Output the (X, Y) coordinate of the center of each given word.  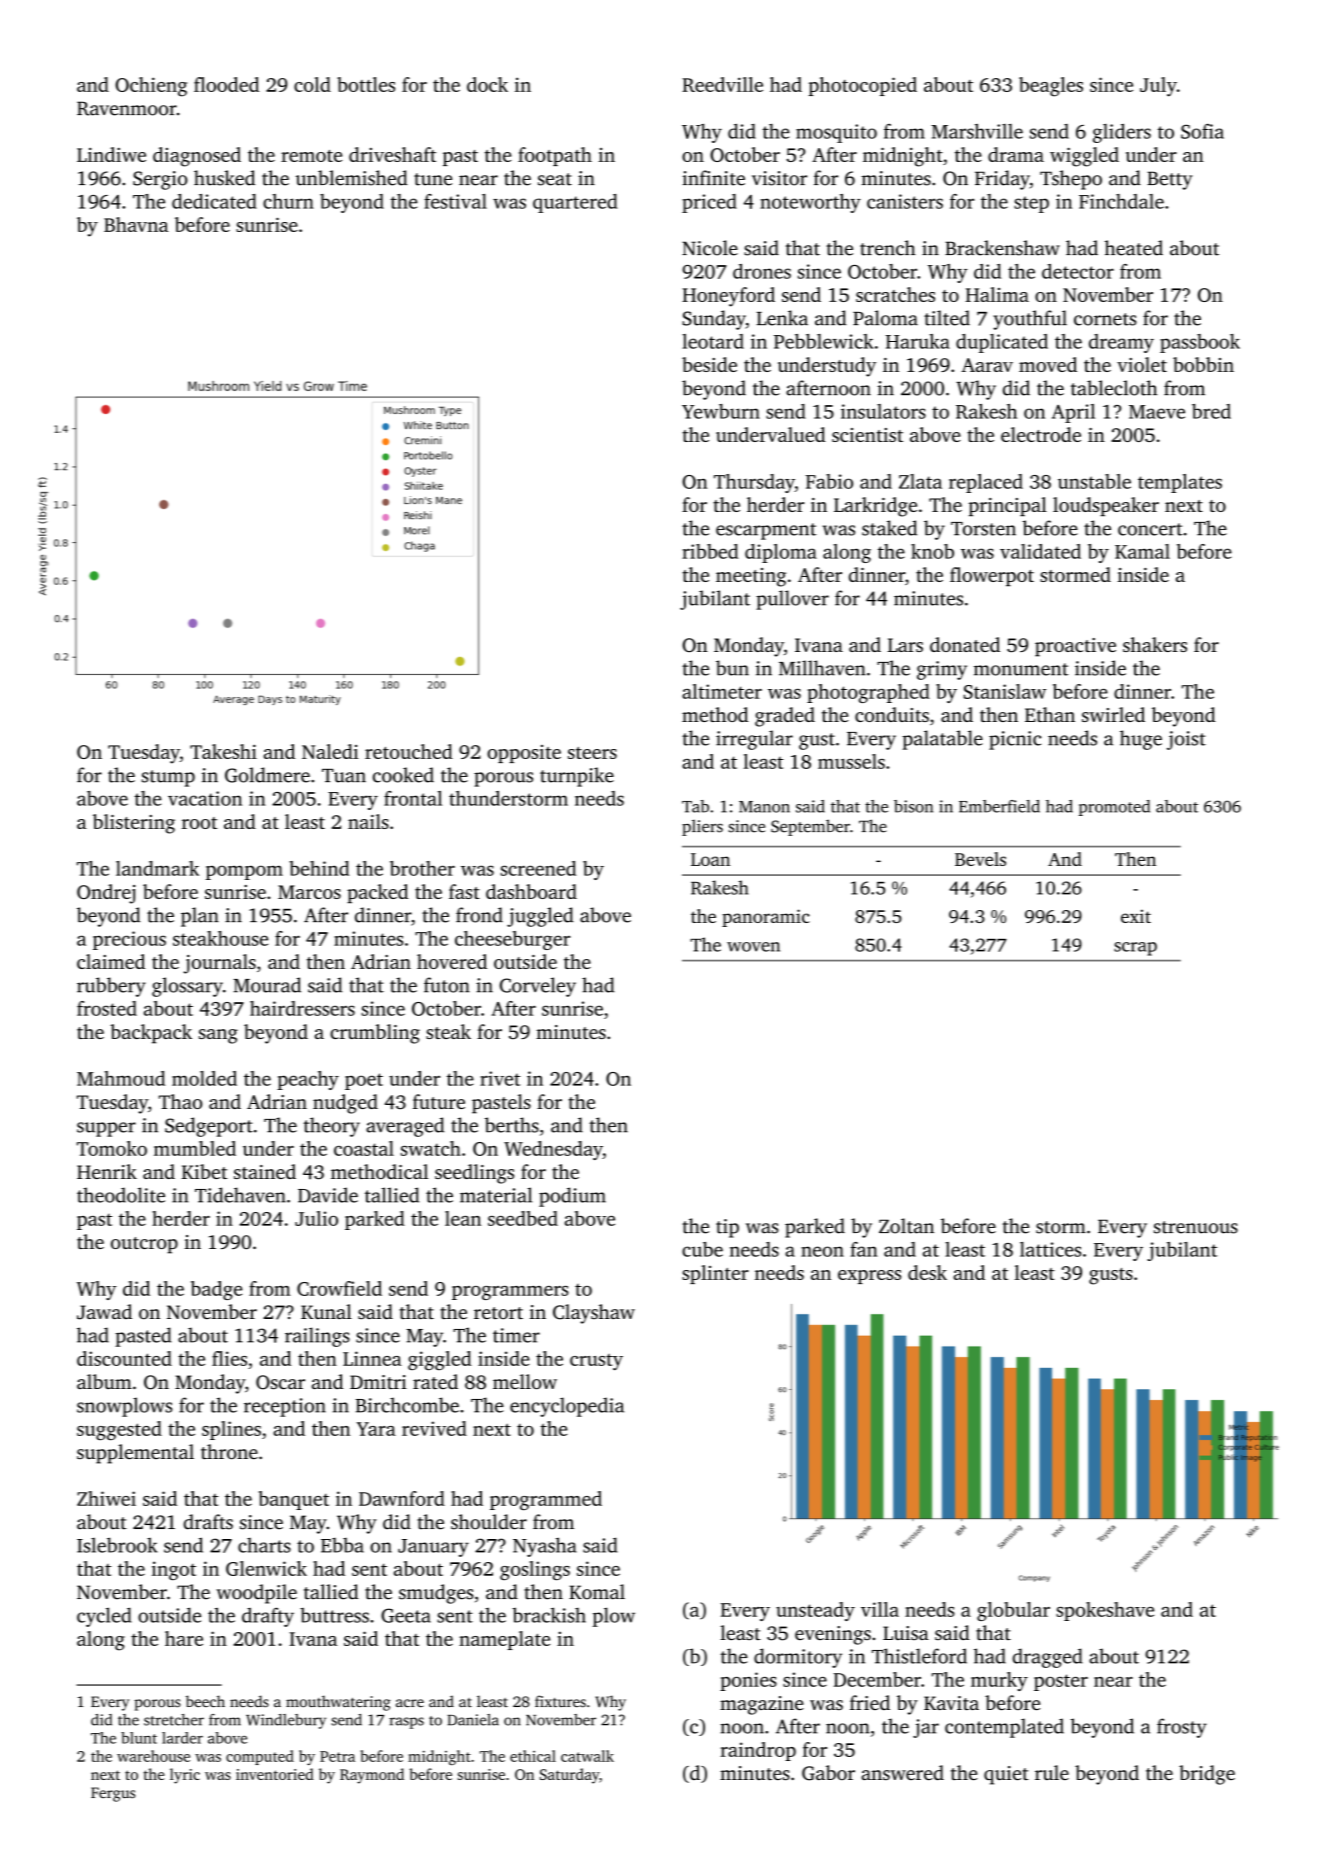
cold (312, 84)
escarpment (766, 531)
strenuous (1196, 1227)
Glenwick (266, 1568)
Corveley (538, 987)
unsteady (815, 1611)
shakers (1155, 644)
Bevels (980, 859)
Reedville (722, 84)
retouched (409, 751)
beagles (1051, 87)
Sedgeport (209, 1127)
